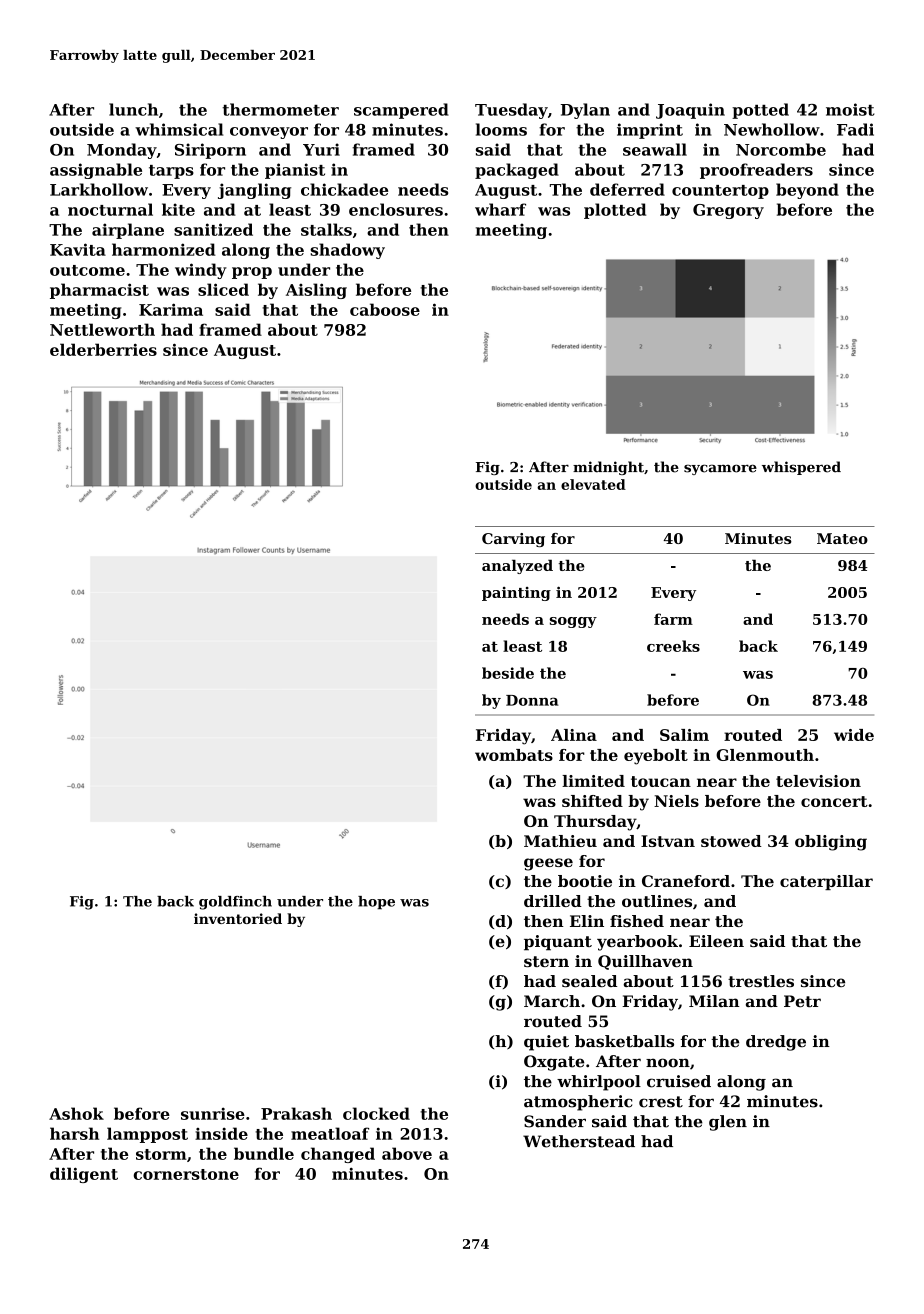 Image resolution: width=924 pixels, height=1314 pixels. I want to click on looms, so click(501, 129).
